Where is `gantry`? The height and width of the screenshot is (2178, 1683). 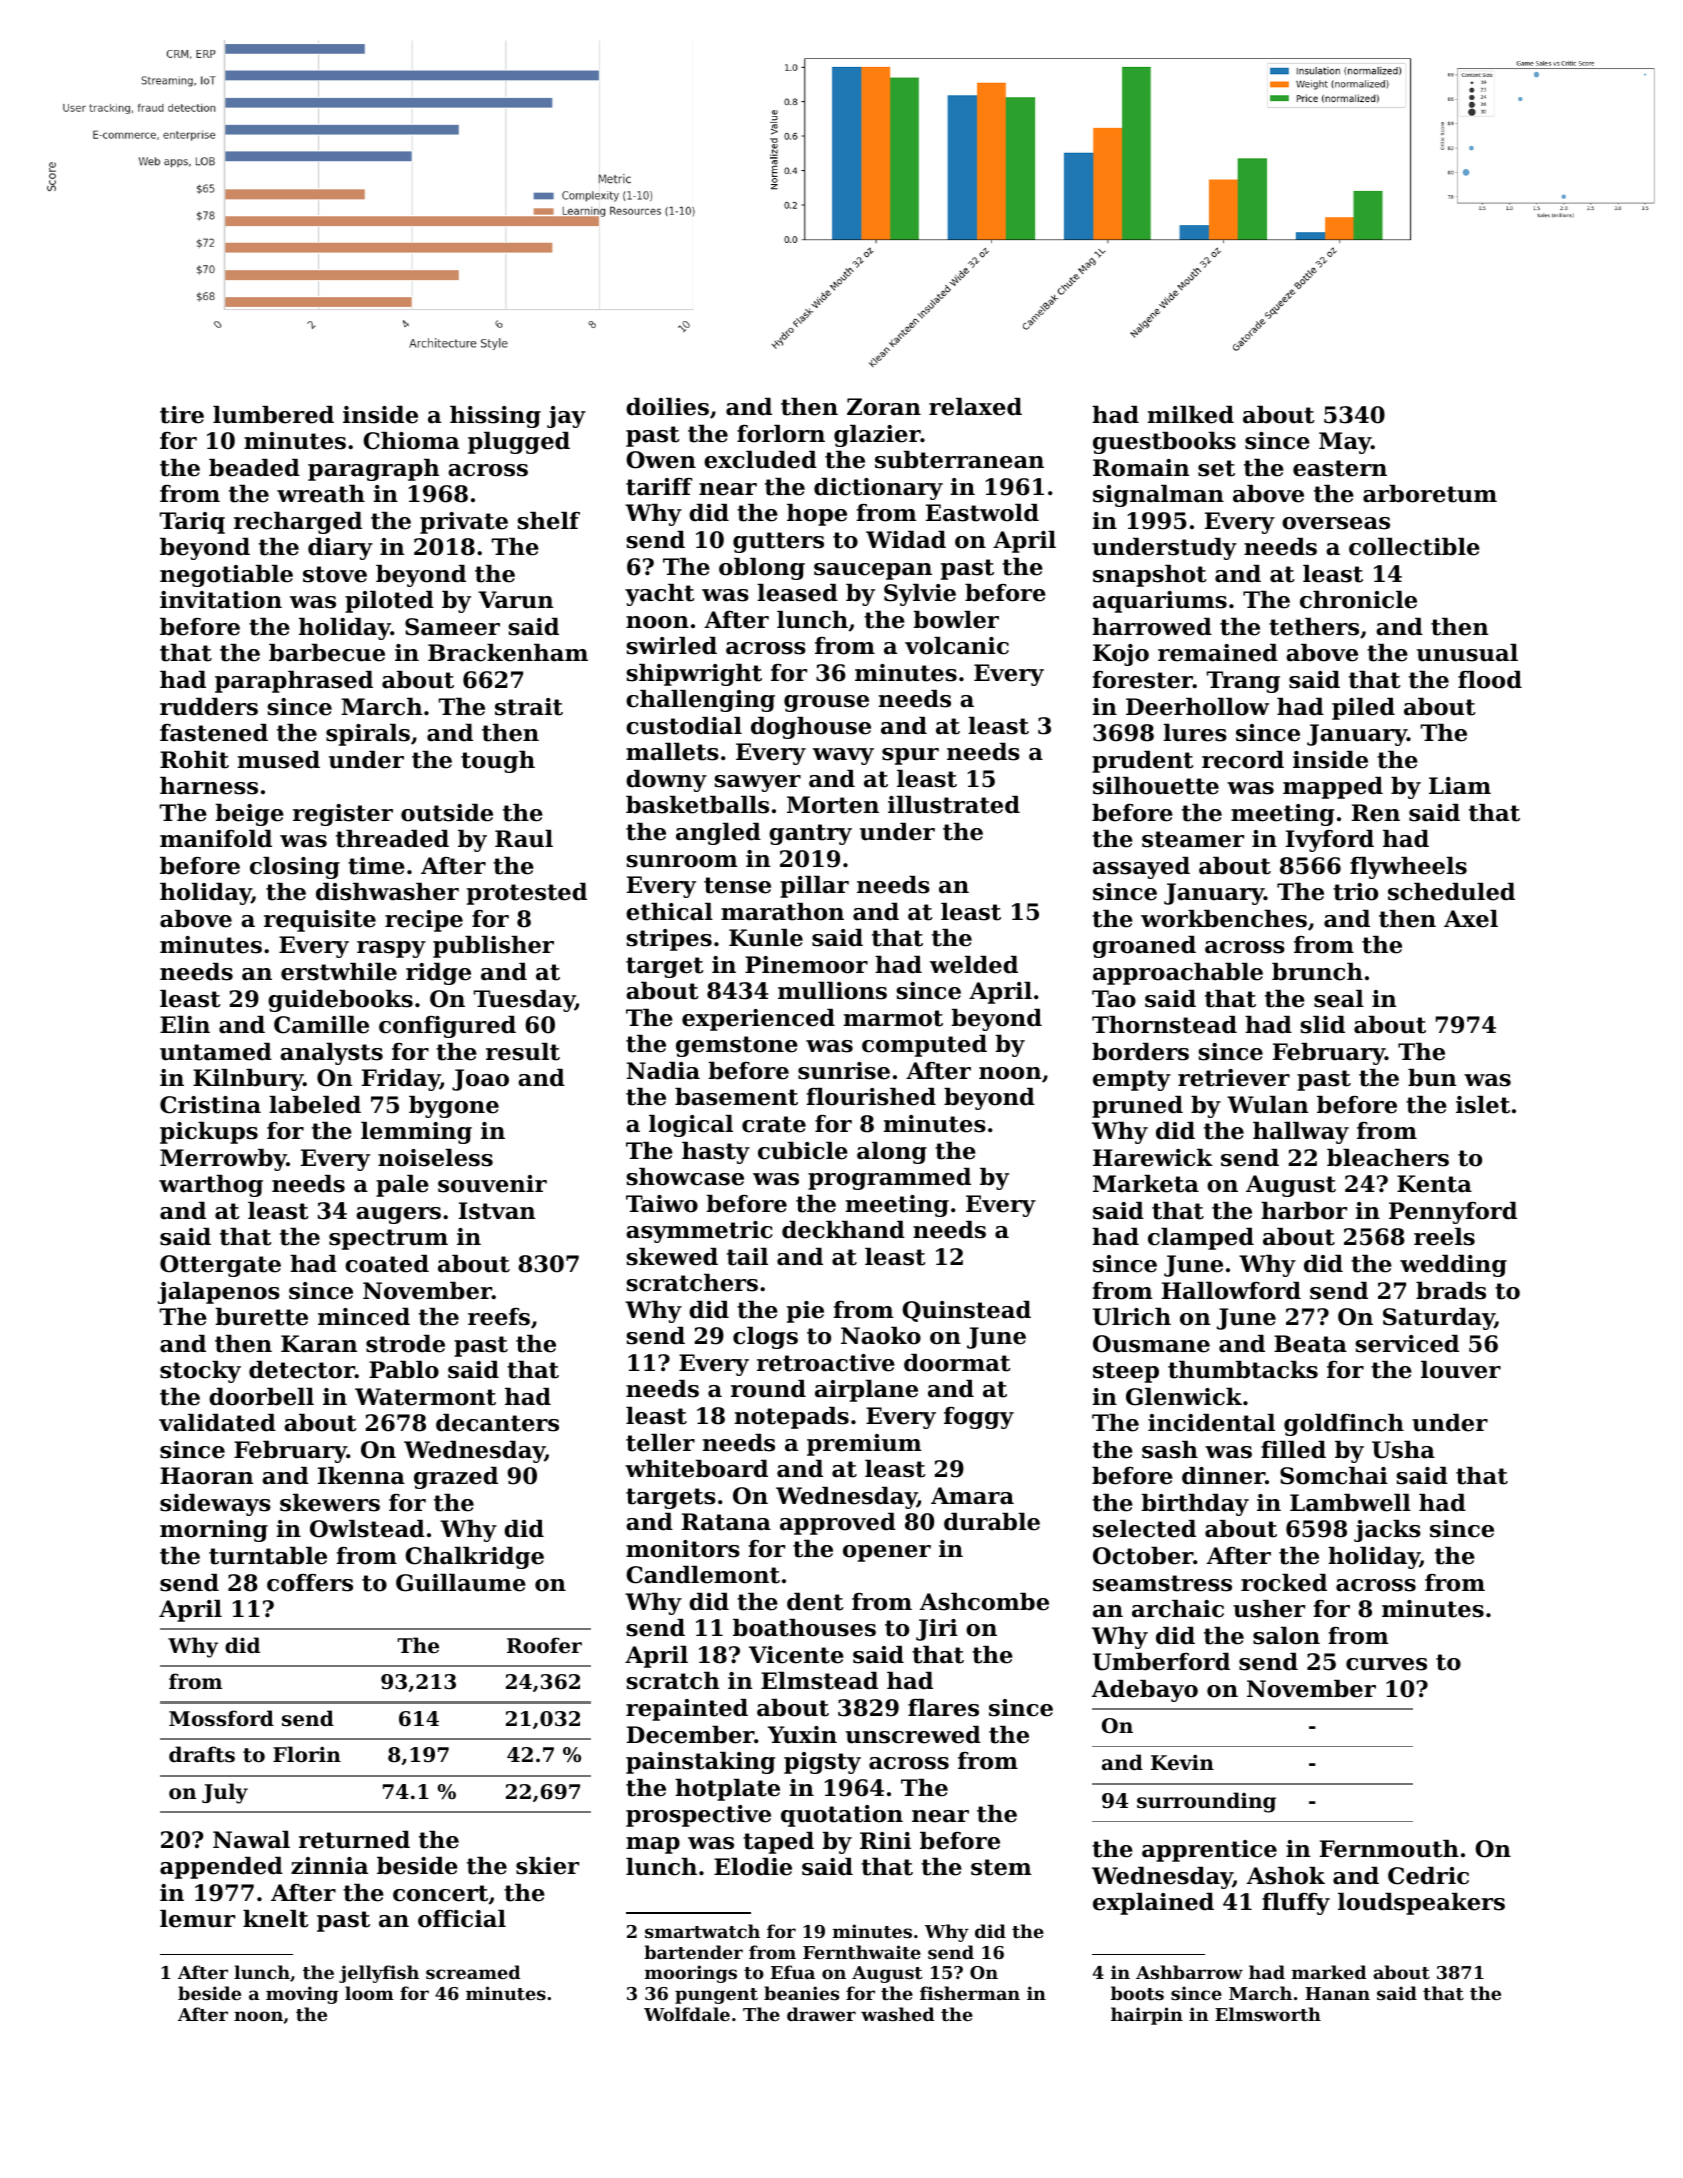
gantry is located at coordinates (810, 834).
